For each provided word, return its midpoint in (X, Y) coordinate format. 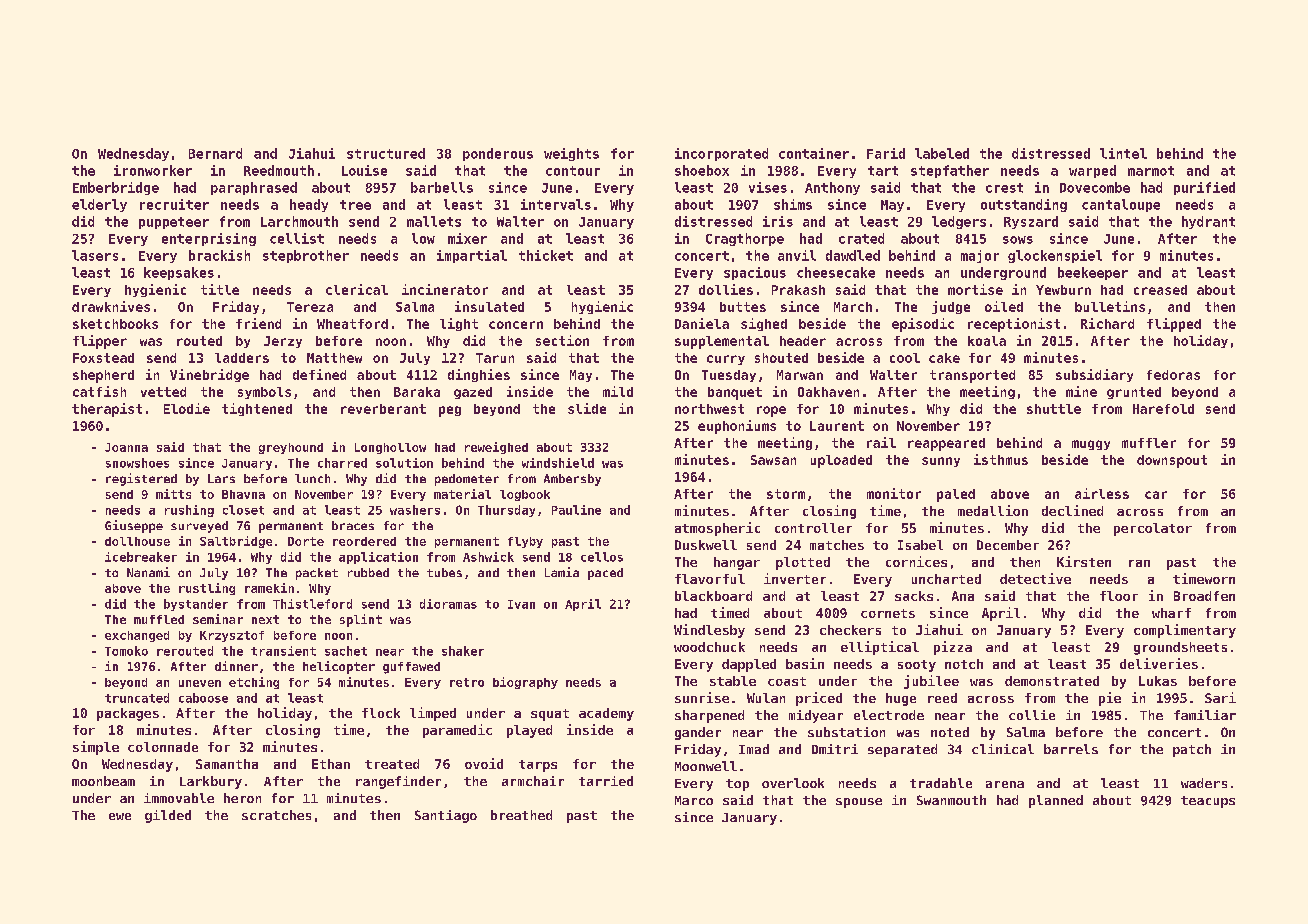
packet (317, 574)
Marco (694, 800)
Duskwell (706, 545)
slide (587, 408)
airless (1102, 493)
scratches (276, 815)
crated (861, 238)
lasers (95, 255)
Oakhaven (828, 392)
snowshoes (137, 463)
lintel (1123, 153)
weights (571, 154)
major (980, 256)
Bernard (215, 153)
